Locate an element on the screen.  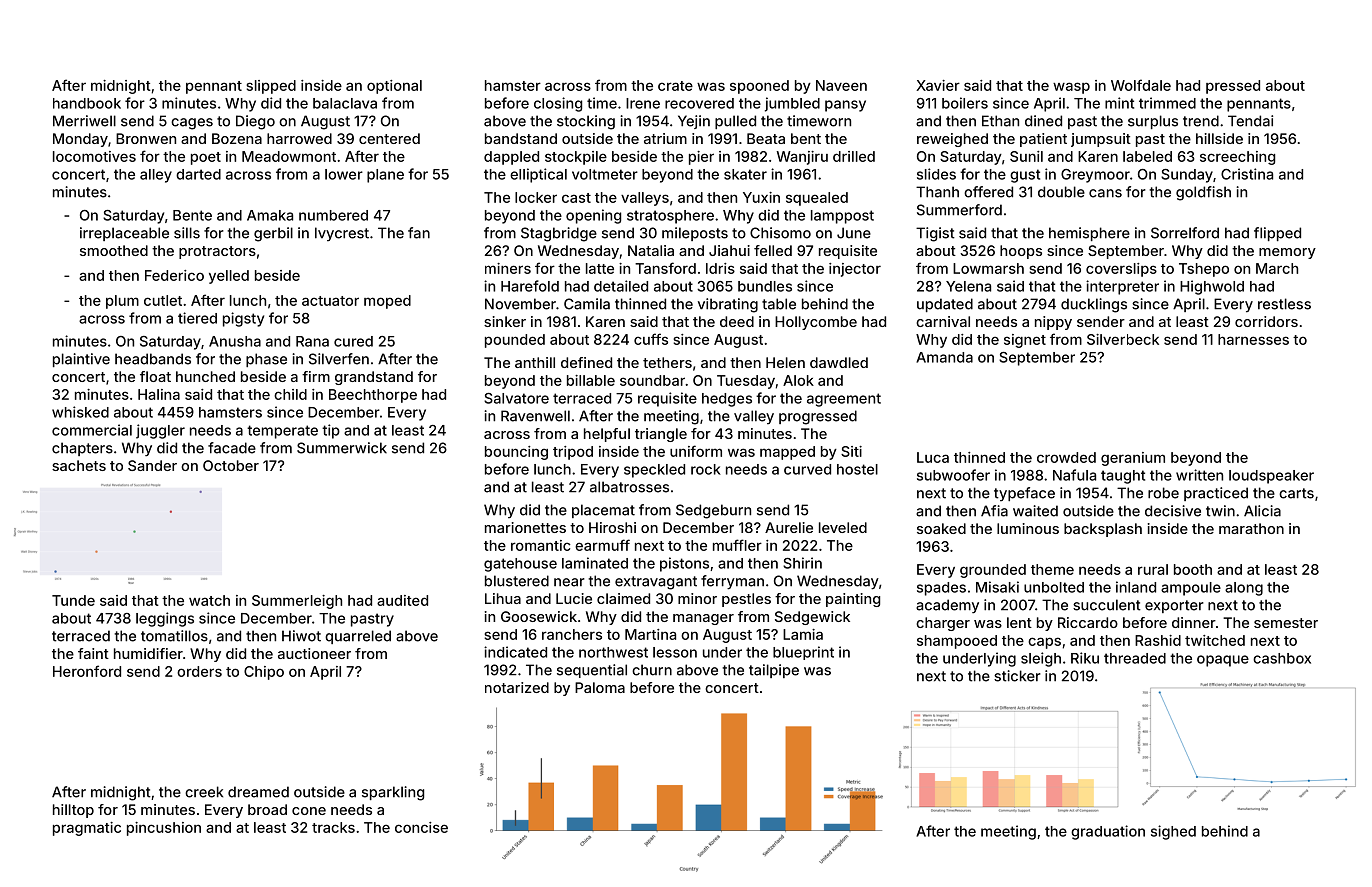
sighed is located at coordinates (1173, 832).
